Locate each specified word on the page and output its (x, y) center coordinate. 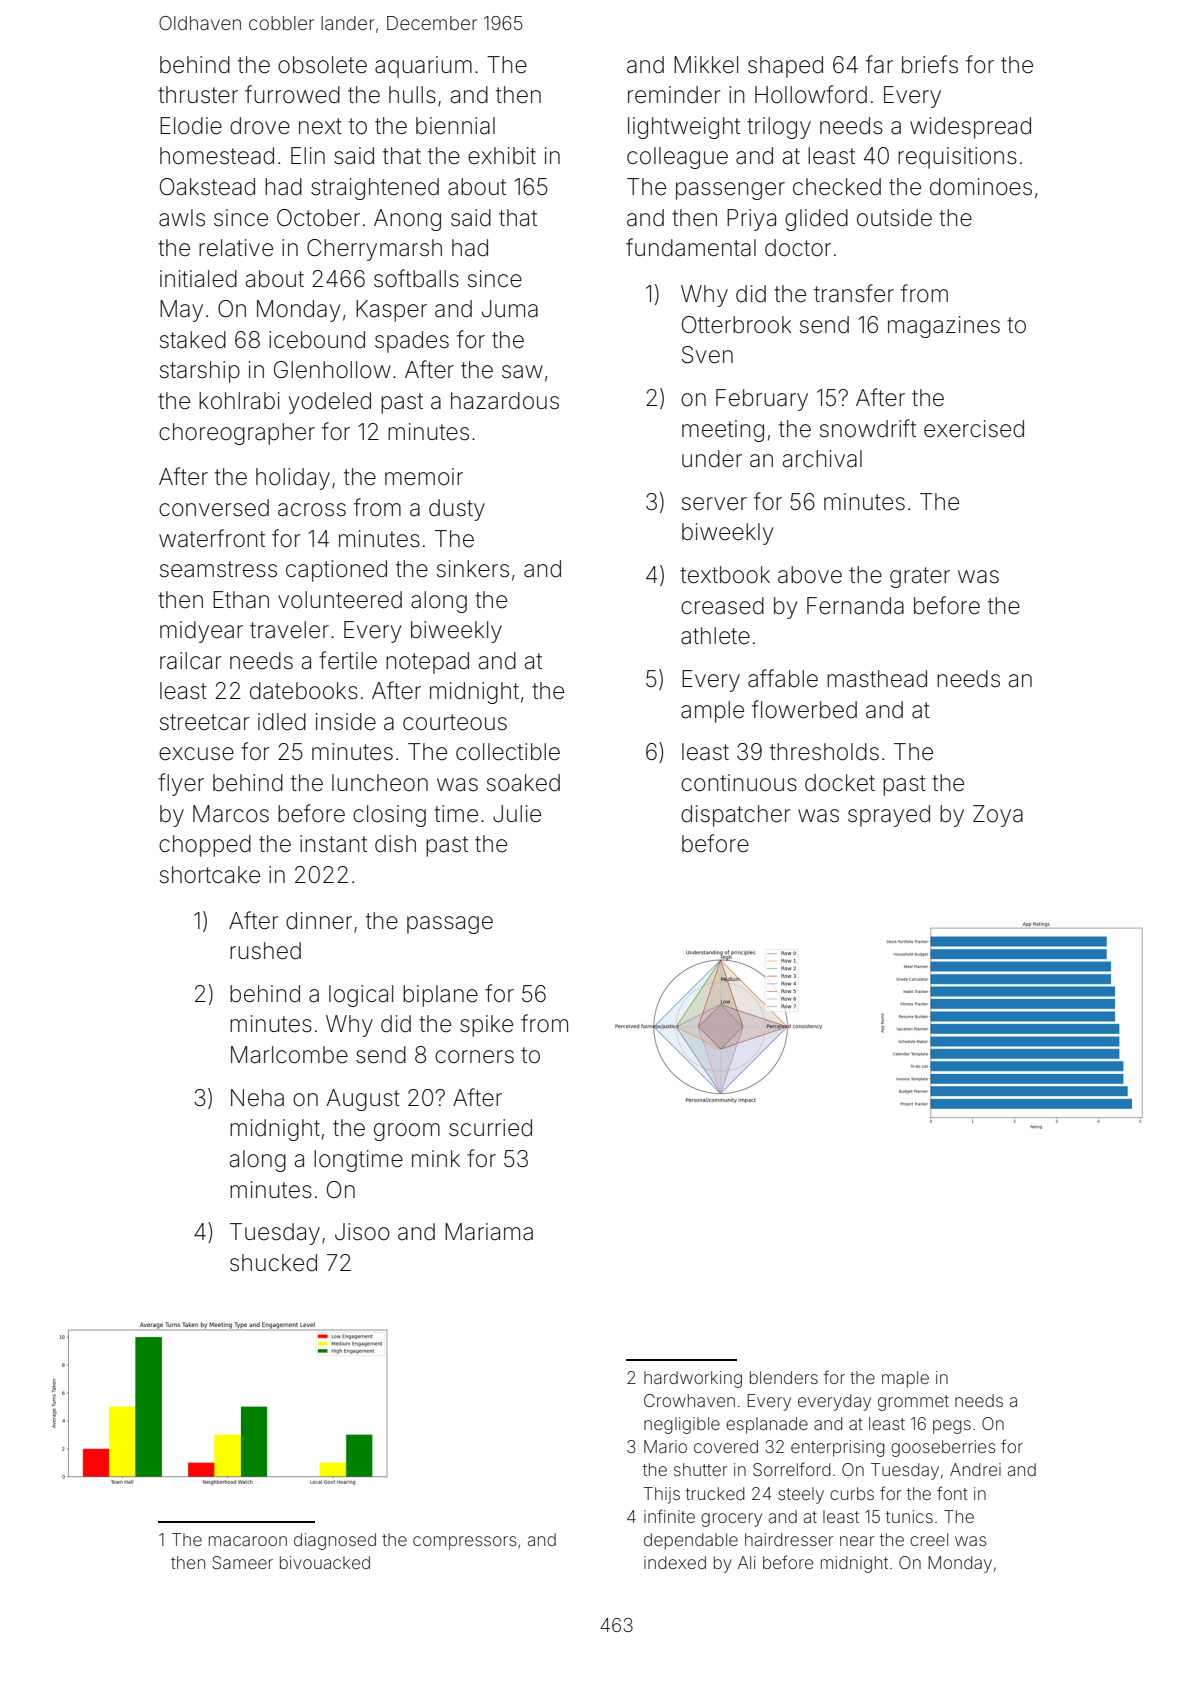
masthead (877, 679)
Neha (257, 1098)
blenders (784, 1377)
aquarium (423, 67)
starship (200, 372)
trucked (715, 1493)
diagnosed (335, 1541)
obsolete (322, 65)
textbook (725, 575)
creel (929, 1539)
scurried (490, 1128)
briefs (930, 64)
